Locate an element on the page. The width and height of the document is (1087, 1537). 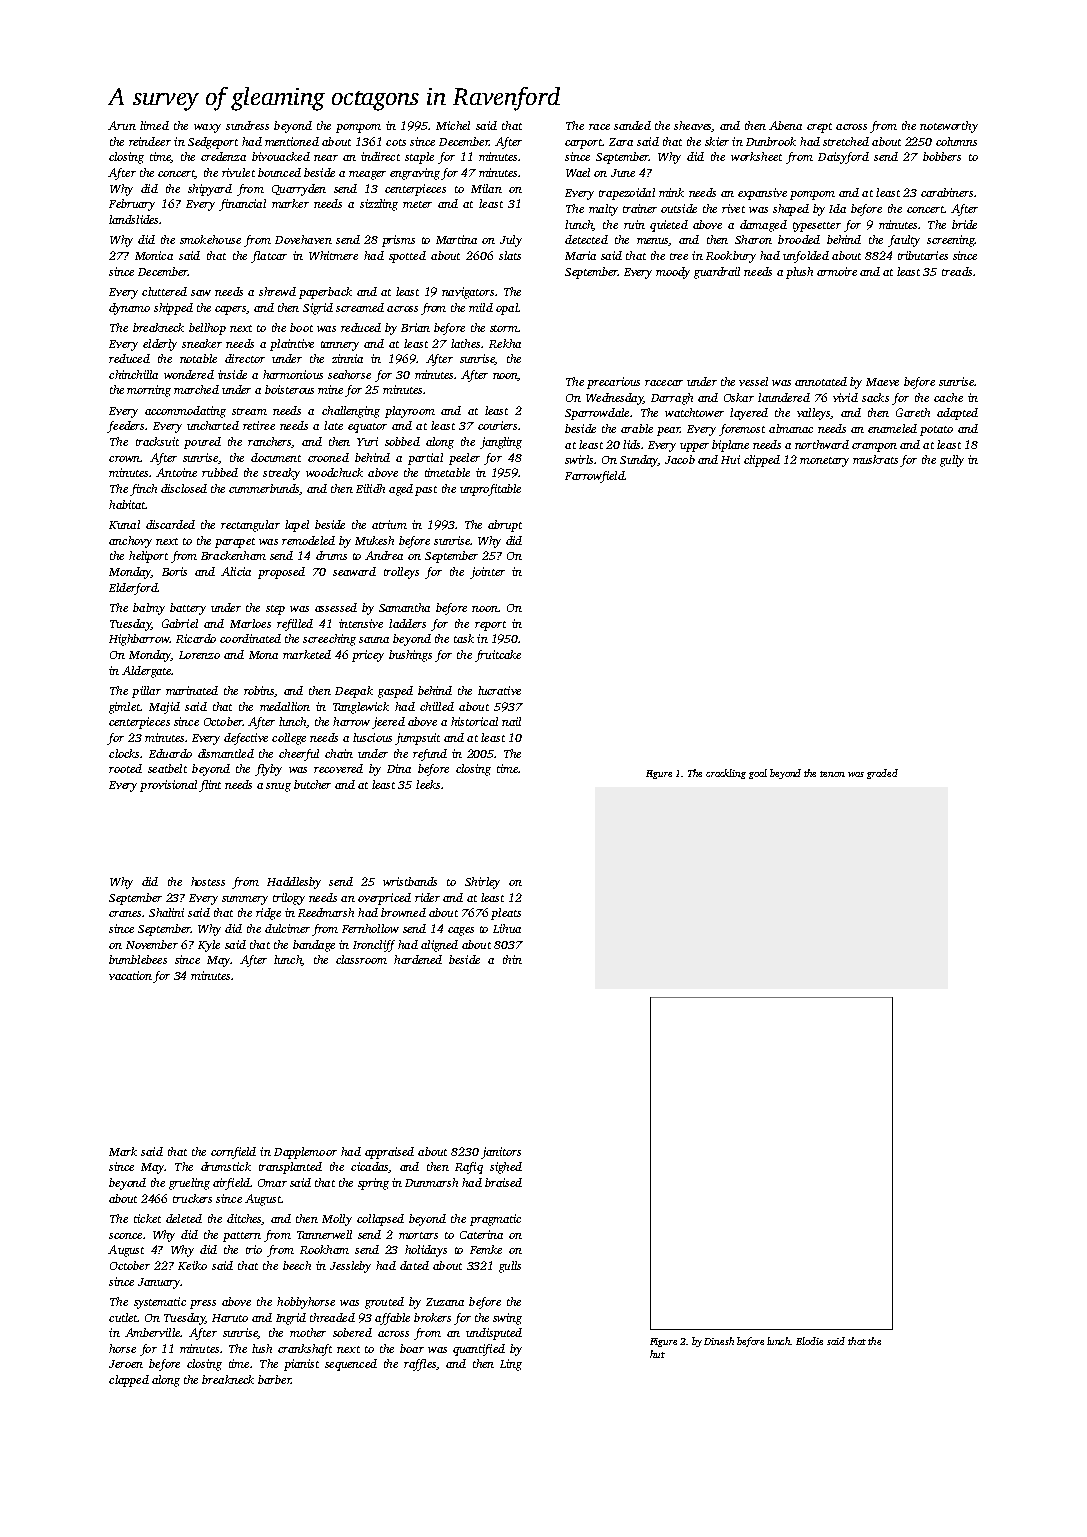
poured is located at coordinates (202, 443).
